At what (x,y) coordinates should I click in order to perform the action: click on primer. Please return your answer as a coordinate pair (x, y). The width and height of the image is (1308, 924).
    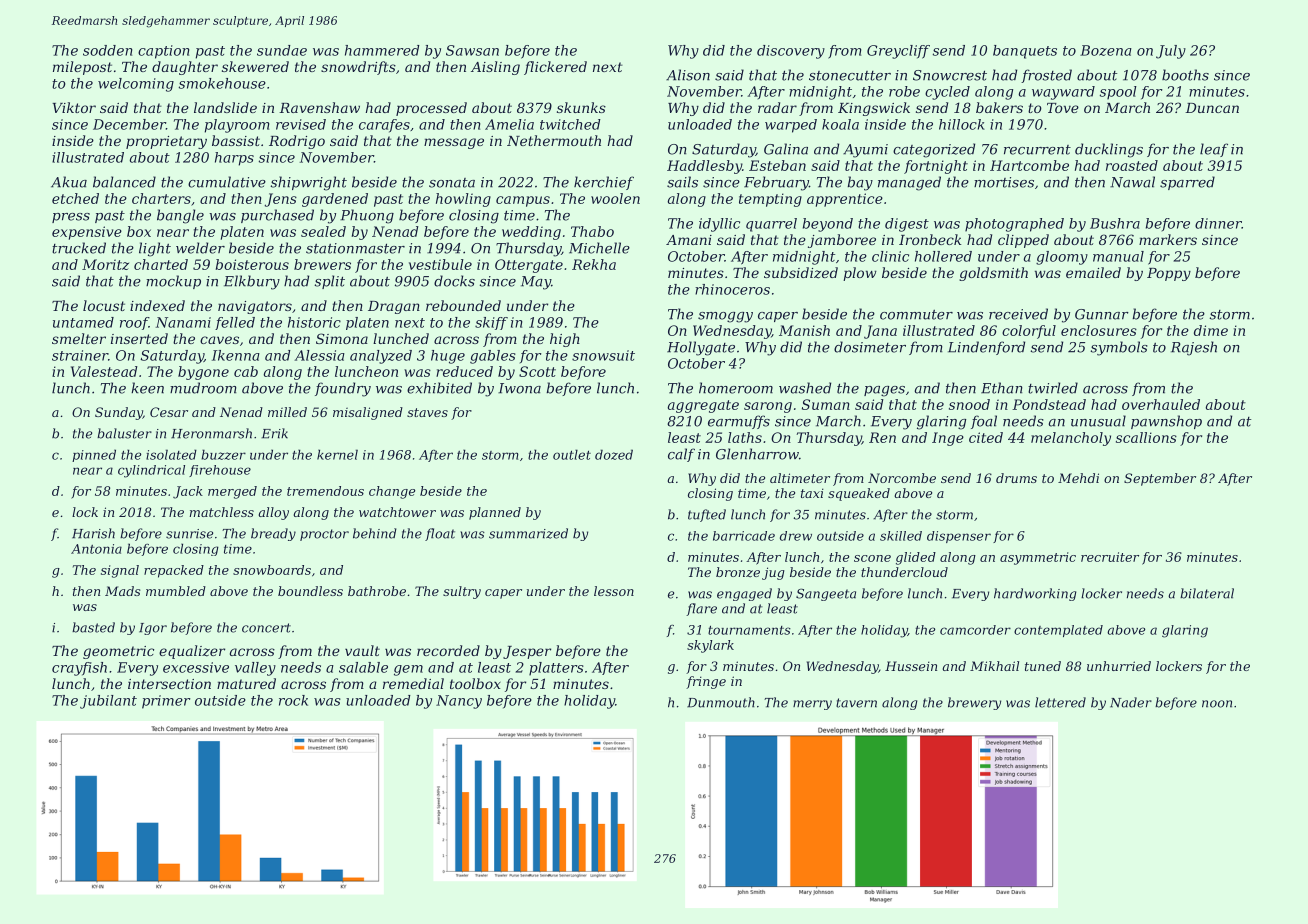
    Looking at the image, I should click on (166, 702).
